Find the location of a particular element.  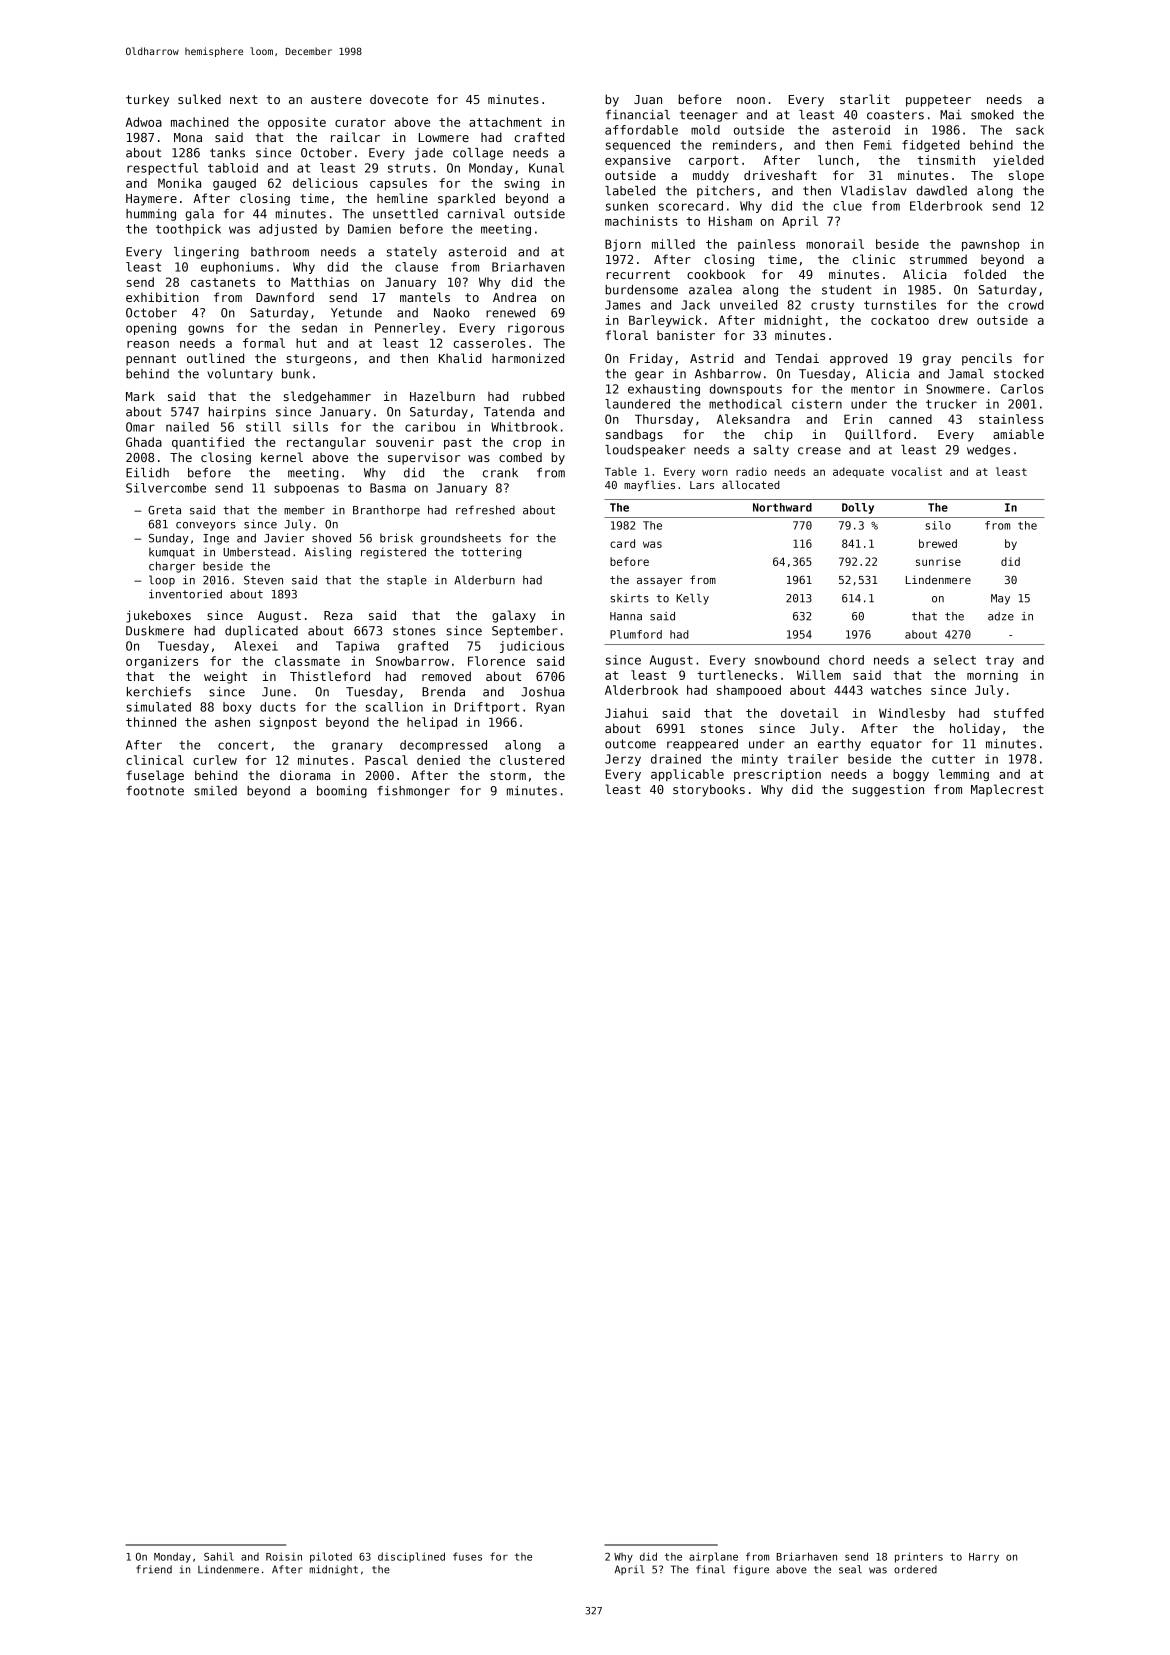

Maplecrest is located at coordinates (1007, 790).
